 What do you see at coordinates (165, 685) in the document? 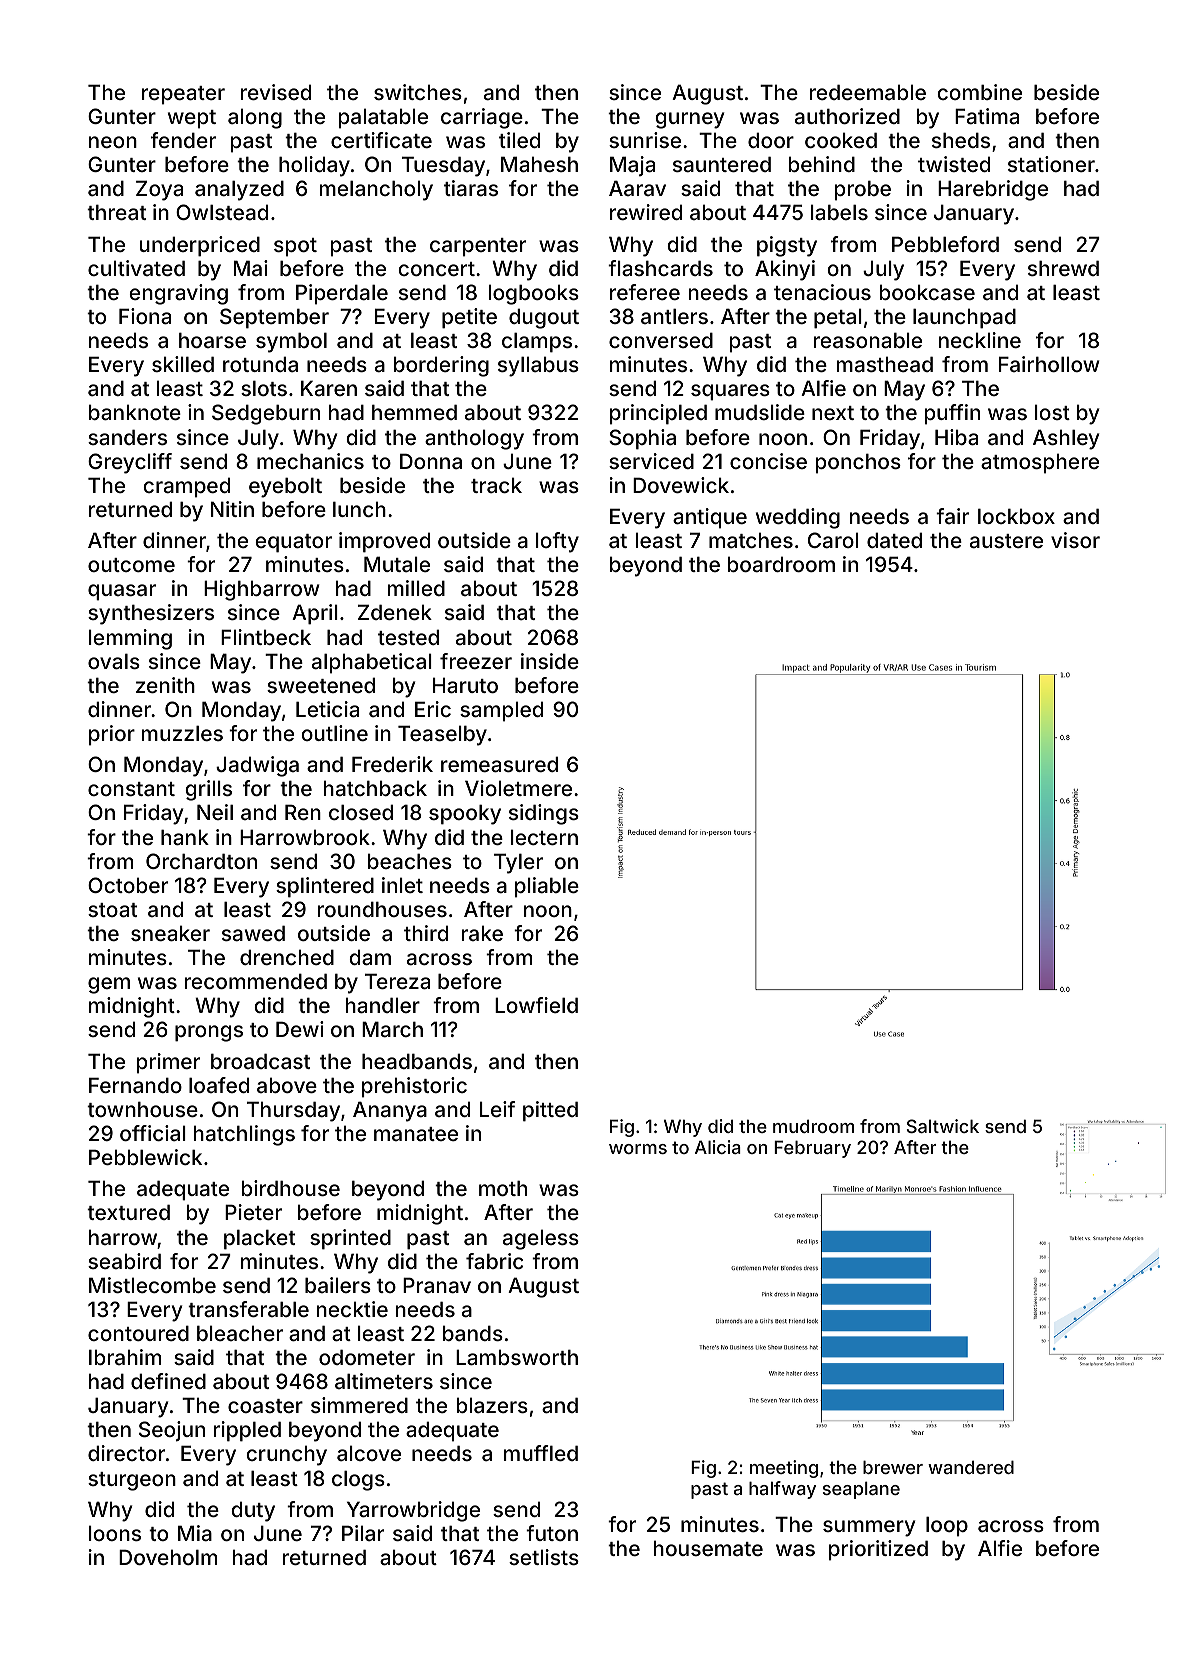
I see `zenith` at bounding box center [165, 685].
